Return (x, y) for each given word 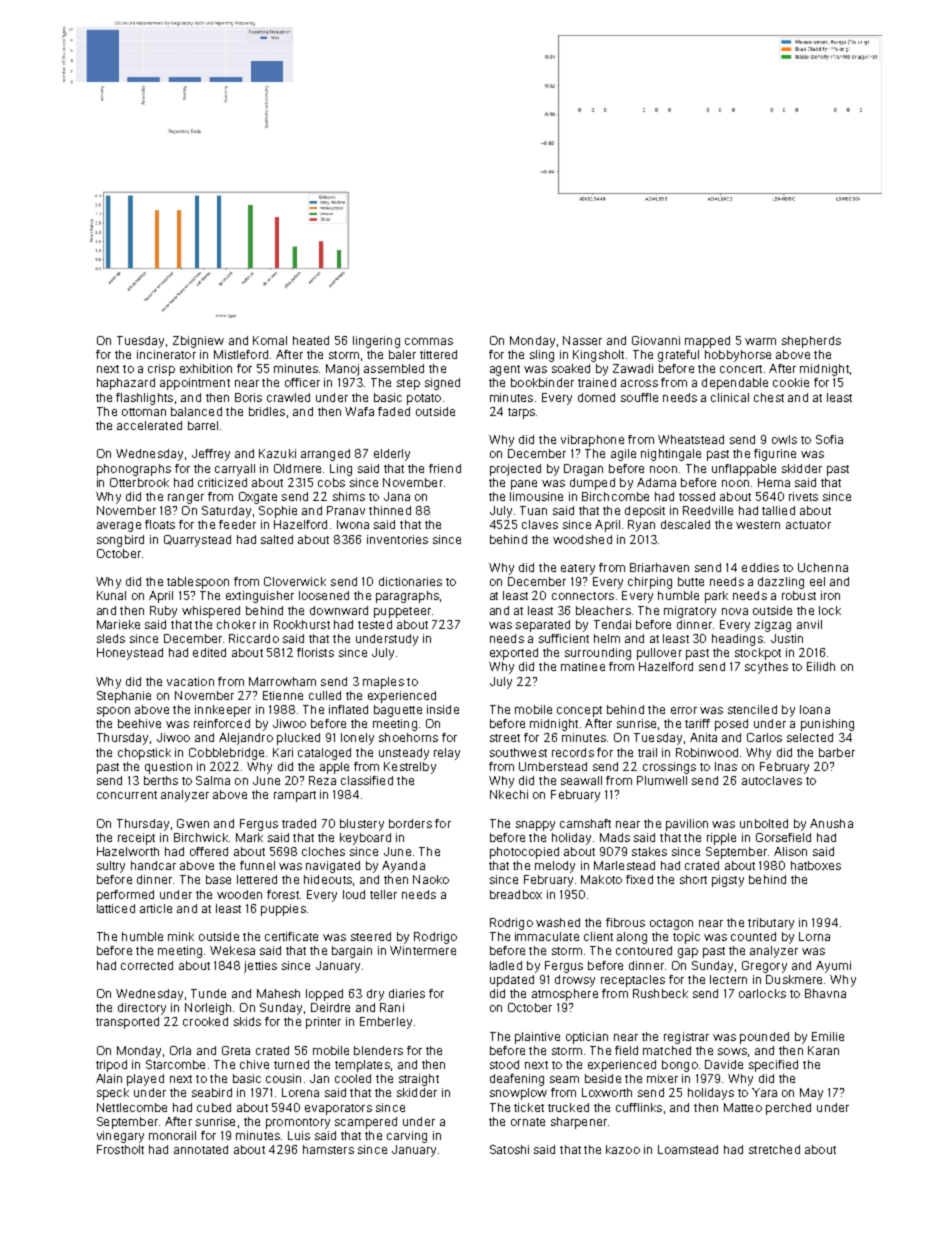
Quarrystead (197, 541)
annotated (201, 1149)
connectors (583, 596)
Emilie (828, 1036)
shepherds (811, 342)
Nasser (582, 340)
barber (837, 752)
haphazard (126, 384)
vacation (190, 681)
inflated (348, 709)
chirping (650, 583)
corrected (147, 965)
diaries (407, 993)
